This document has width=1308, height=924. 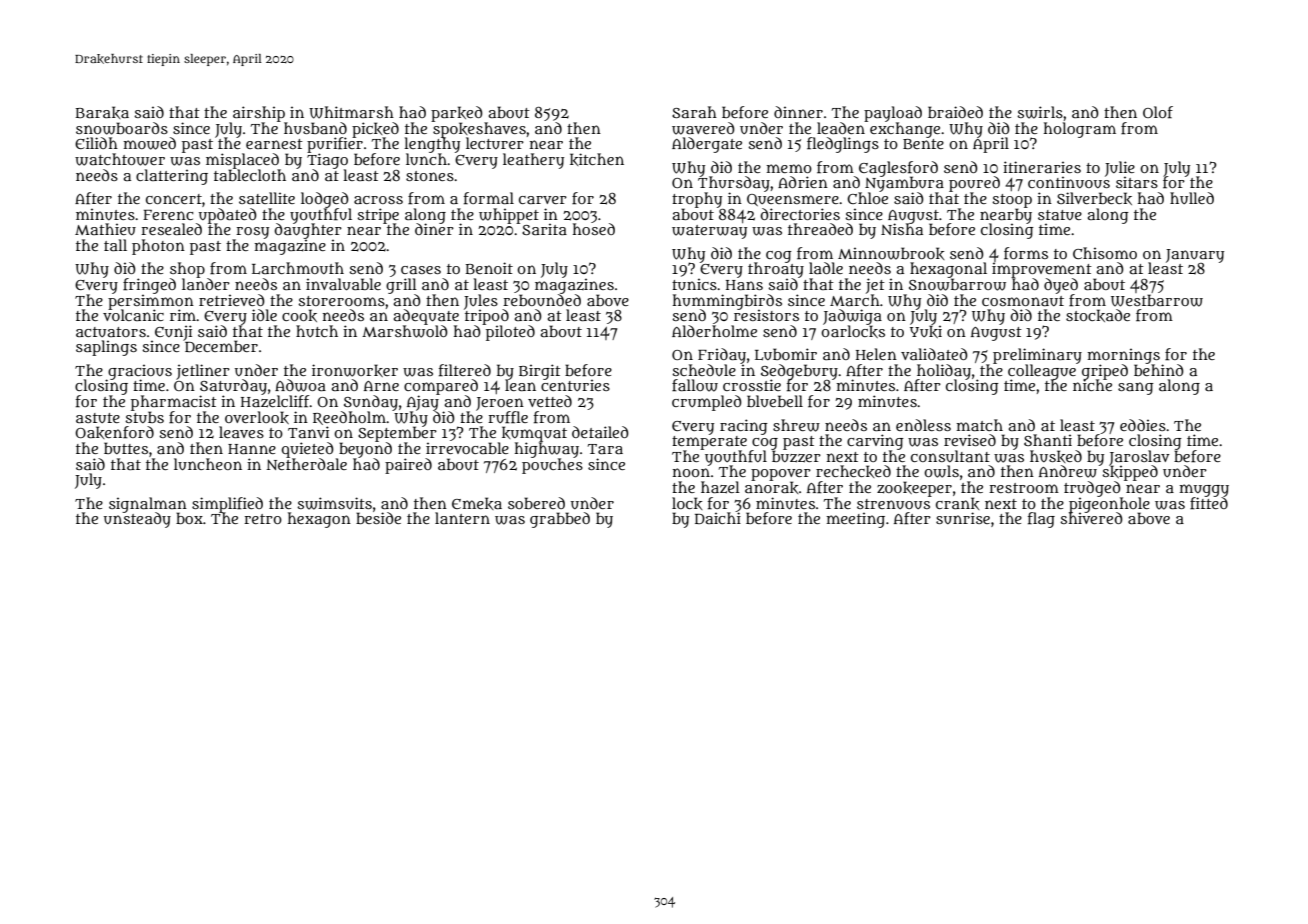 What do you see at coordinates (1041, 520) in the document?
I see `flag` at bounding box center [1041, 520].
